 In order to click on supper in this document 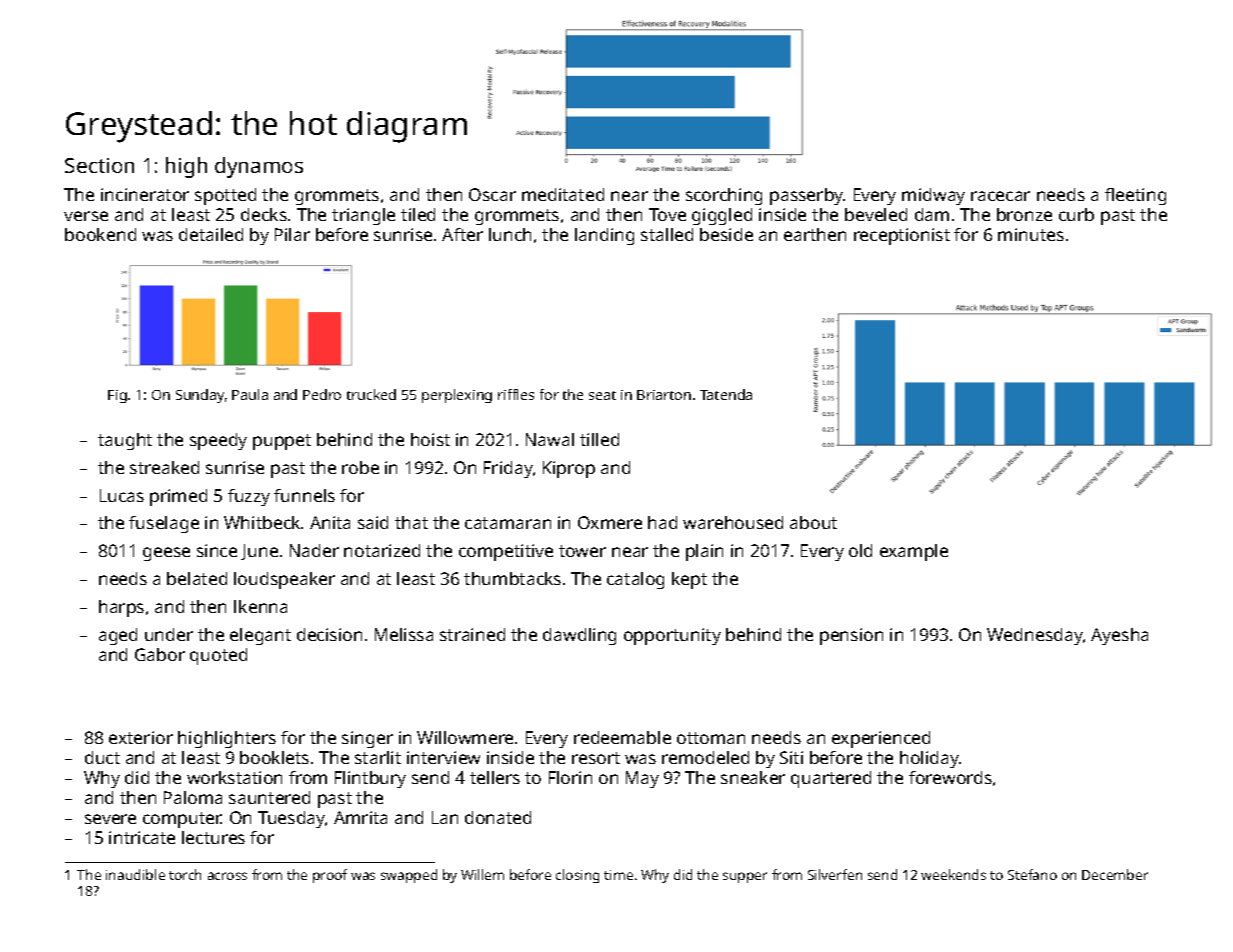, I will do `click(745, 877)`.
